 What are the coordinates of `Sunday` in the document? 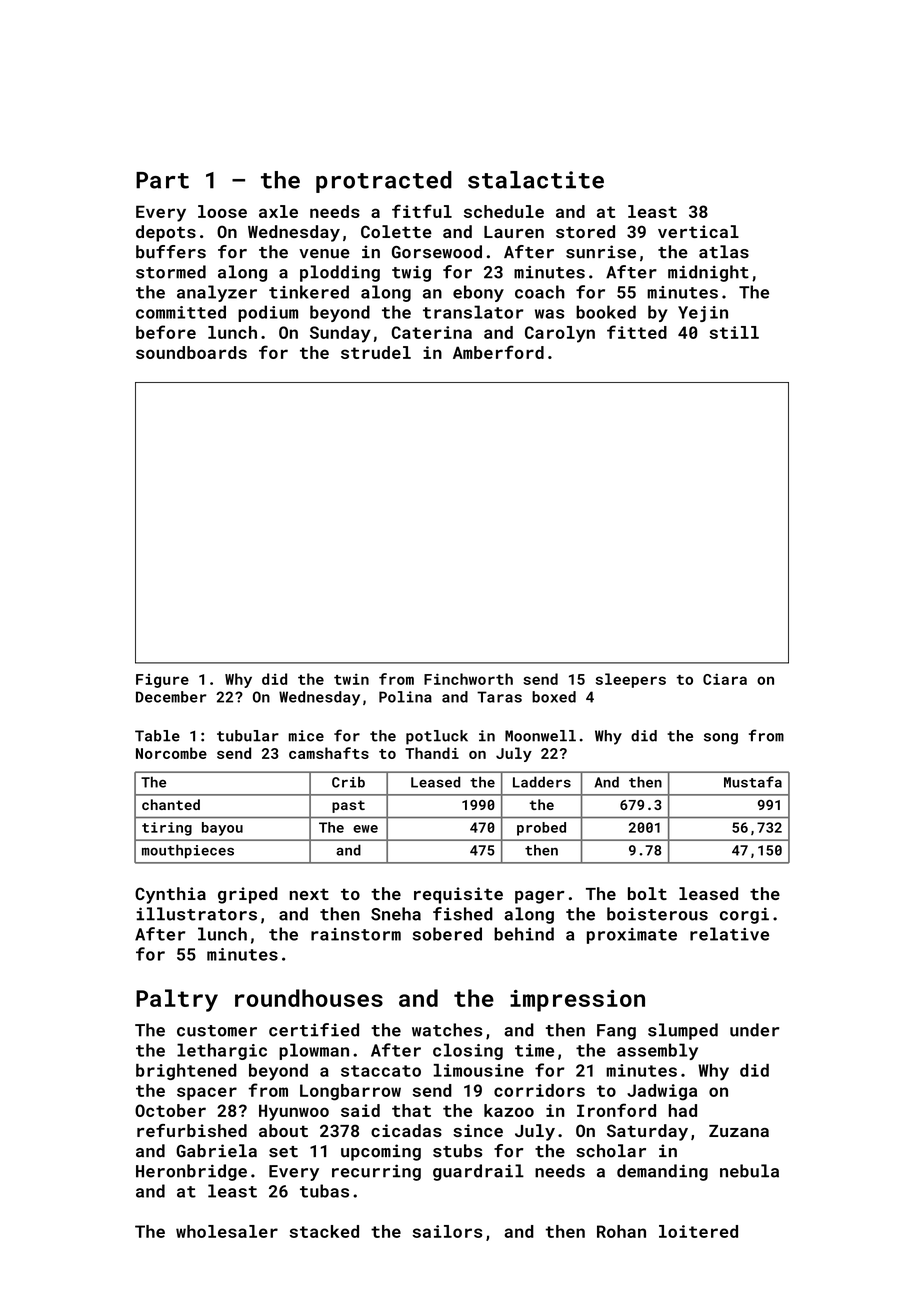 It's located at (340, 334).
